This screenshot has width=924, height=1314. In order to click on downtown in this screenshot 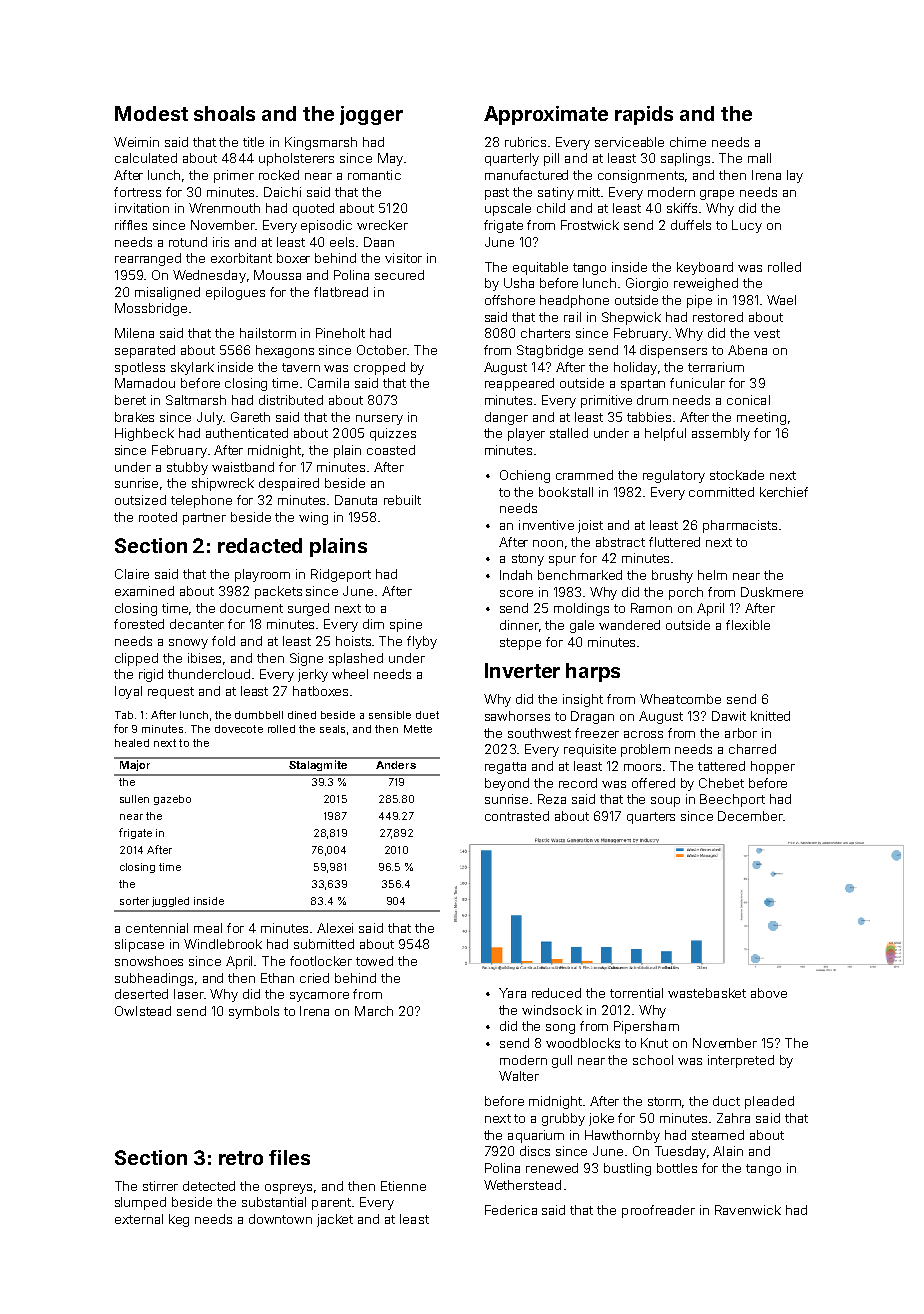, I will do `click(280, 1219)`.
